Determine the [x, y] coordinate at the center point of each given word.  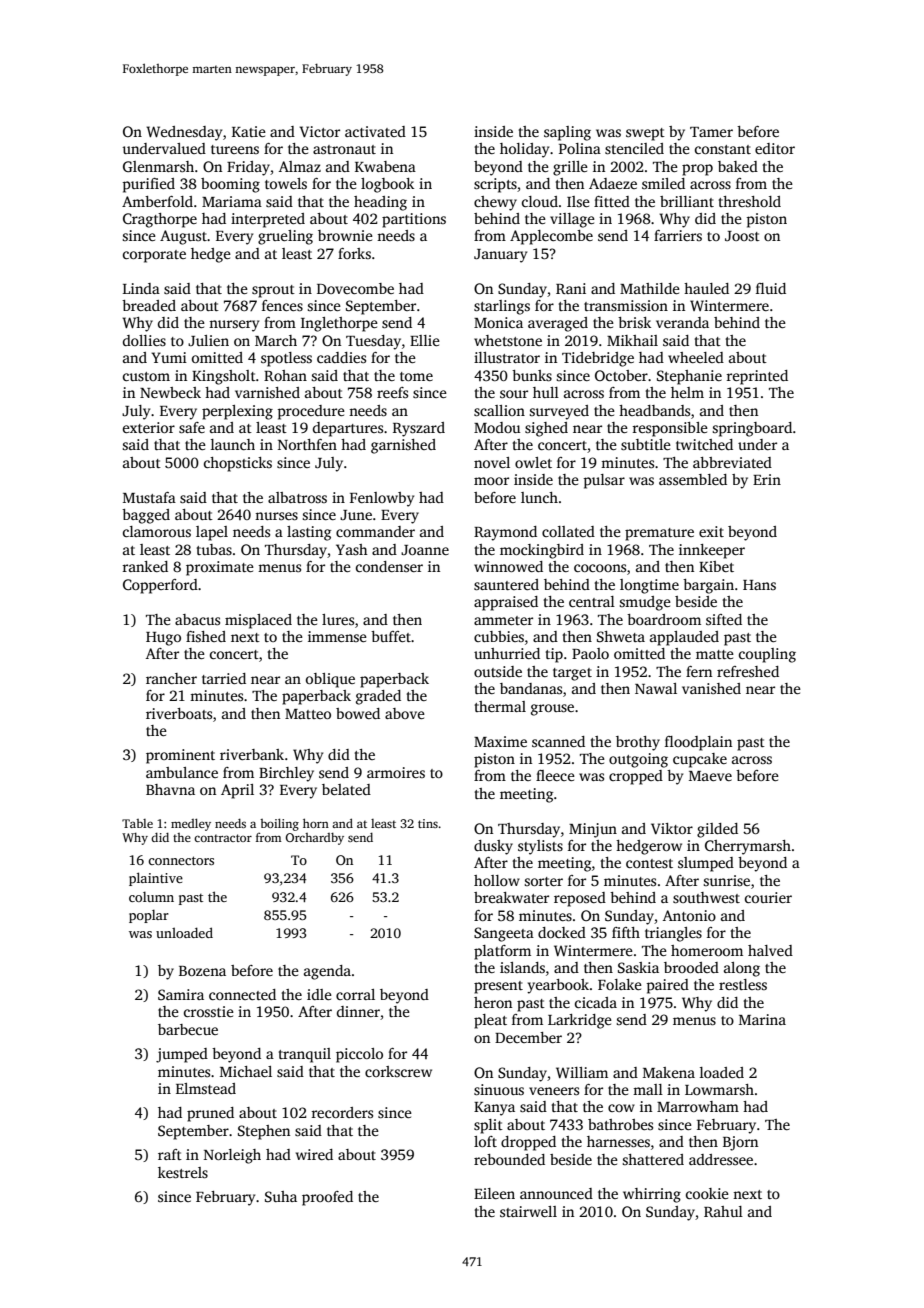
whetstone [508, 340]
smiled [663, 183]
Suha [281, 1196]
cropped [636, 777]
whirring [652, 1195]
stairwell [528, 1211]
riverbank [252, 754]
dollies [144, 340]
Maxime [500, 741]
